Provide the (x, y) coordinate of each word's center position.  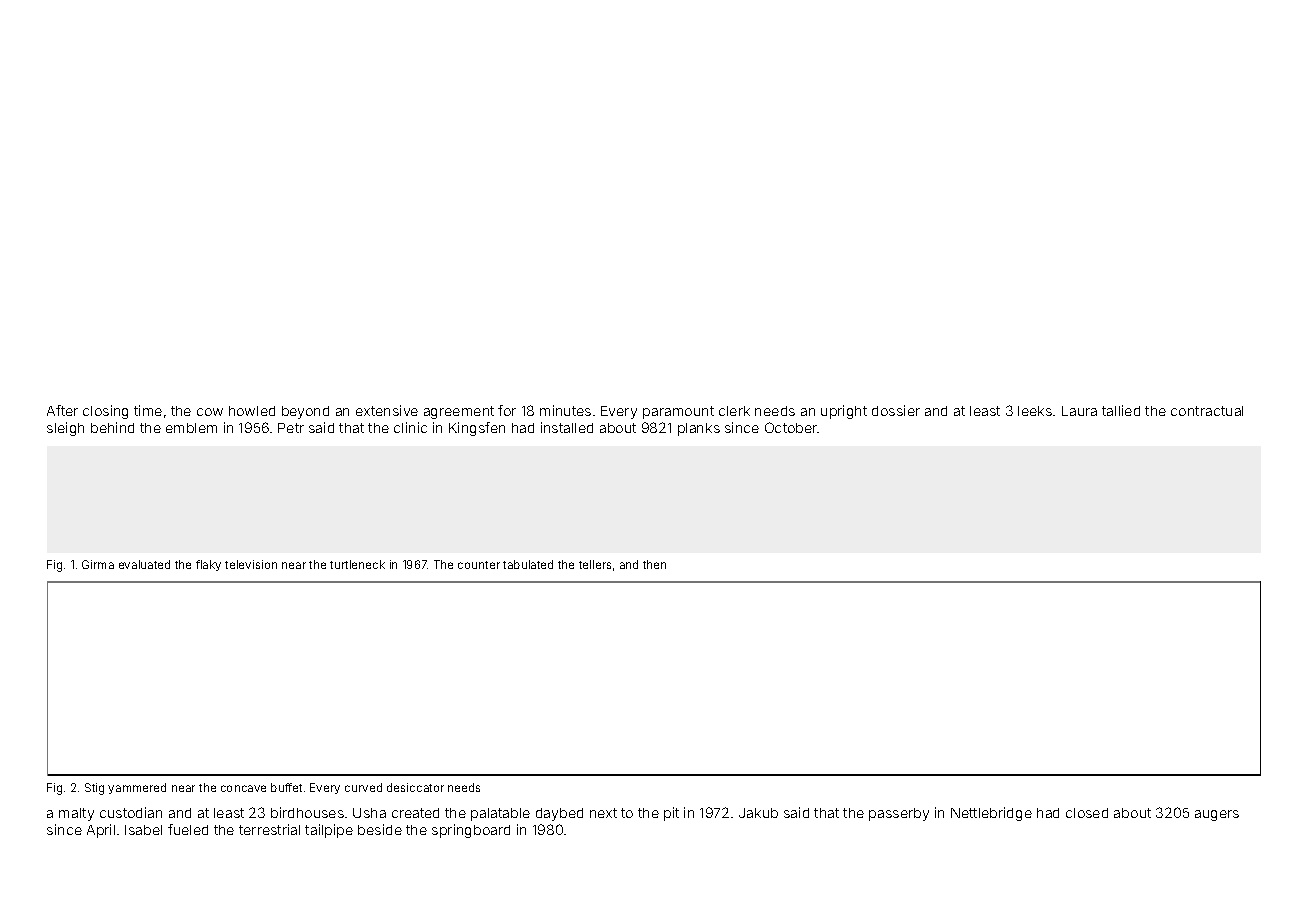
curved (363, 787)
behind (112, 427)
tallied (1121, 410)
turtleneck (357, 564)
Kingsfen (477, 429)
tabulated (528, 564)
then (654, 564)
